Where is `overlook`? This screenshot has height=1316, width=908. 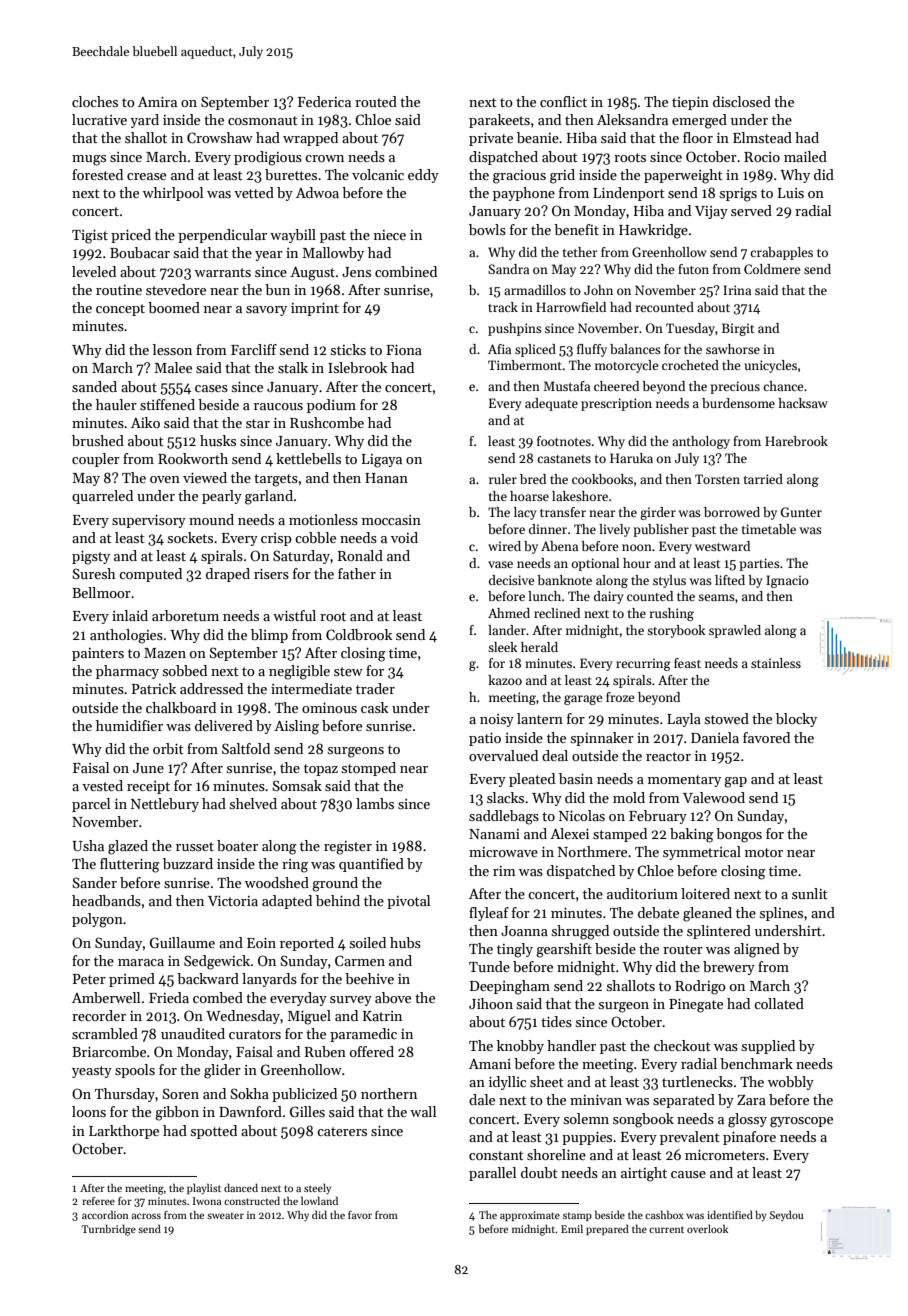
overlook is located at coordinates (707, 1228).
